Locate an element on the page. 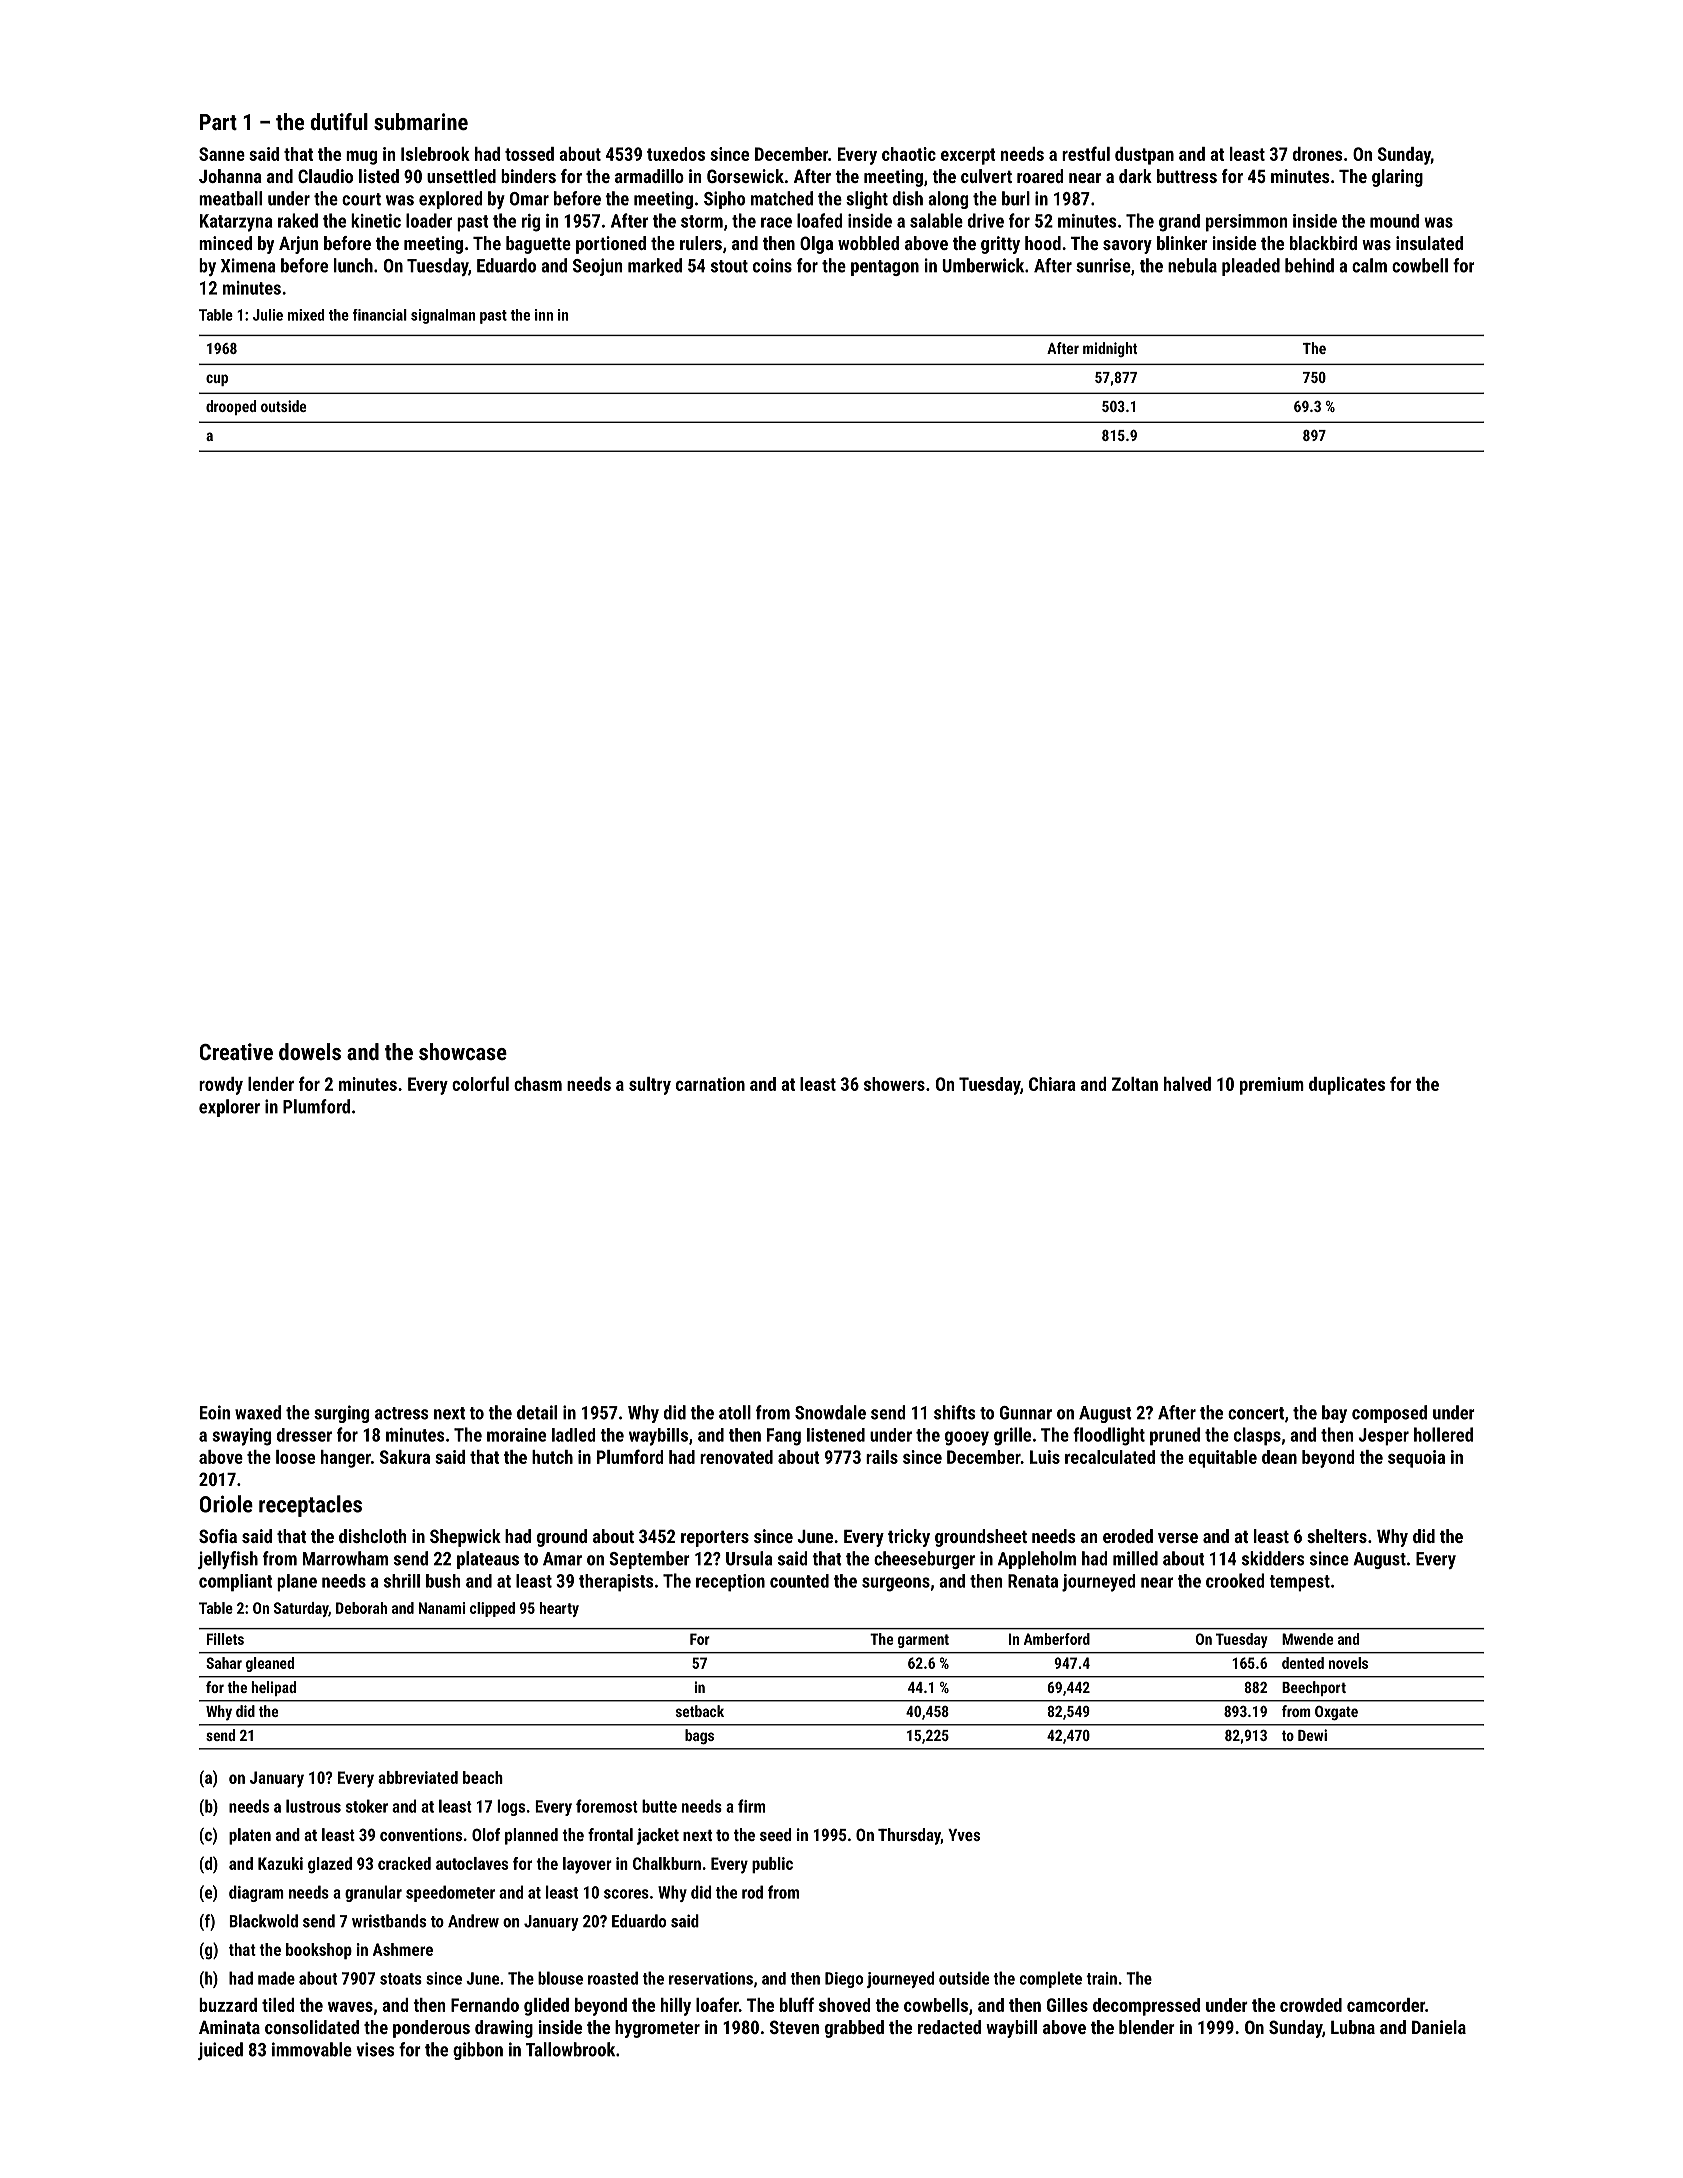  sultry is located at coordinates (650, 1086).
